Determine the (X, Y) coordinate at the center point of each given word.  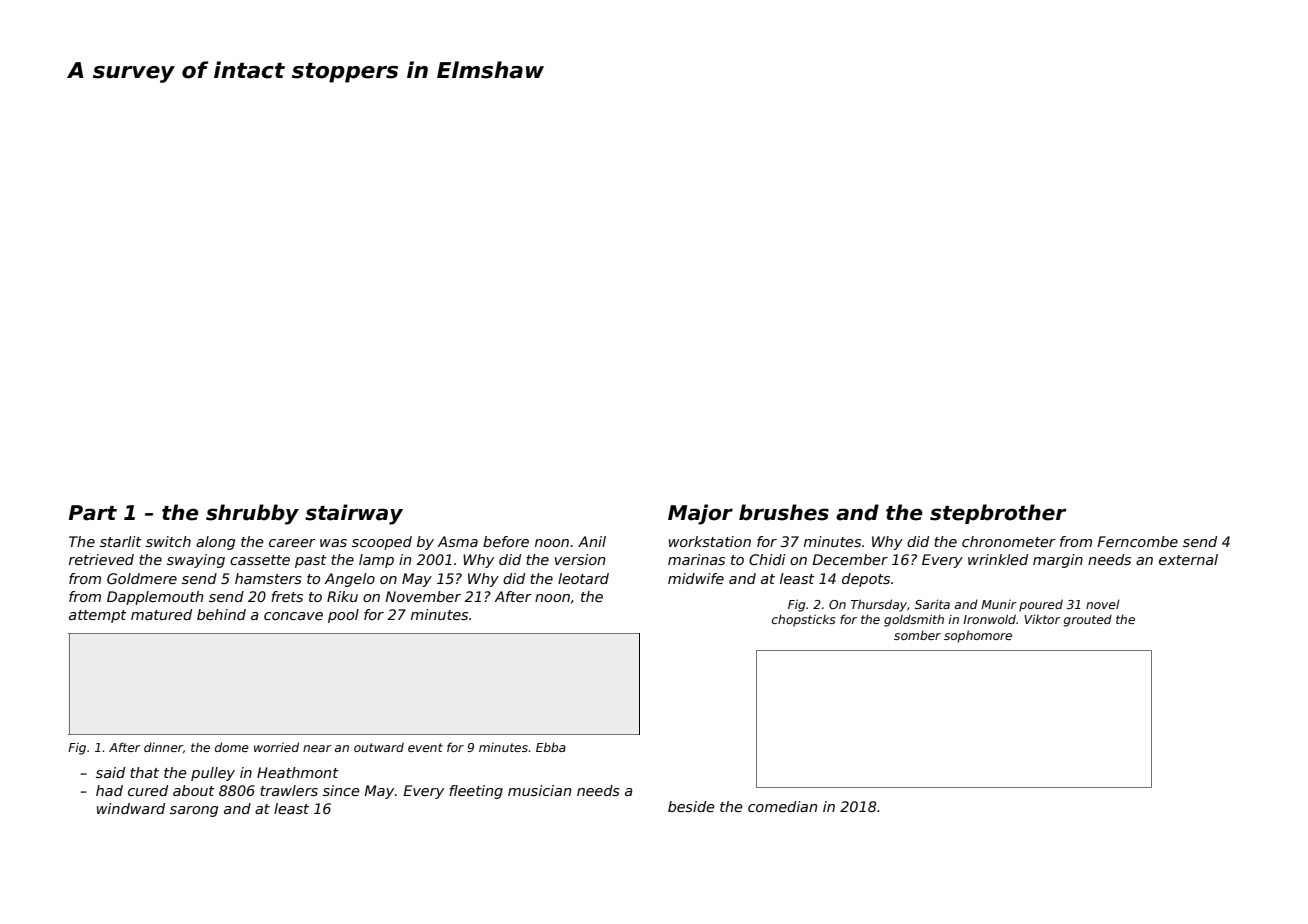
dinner (163, 747)
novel (1103, 604)
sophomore (978, 636)
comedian (782, 806)
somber (917, 635)
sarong (194, 811)
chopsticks (803, 620)
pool (343, 616)
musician (539, 790)
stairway (354, 514)
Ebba (551, 747)
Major (700, 514)
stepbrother (998, 514)
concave (293, 616)
